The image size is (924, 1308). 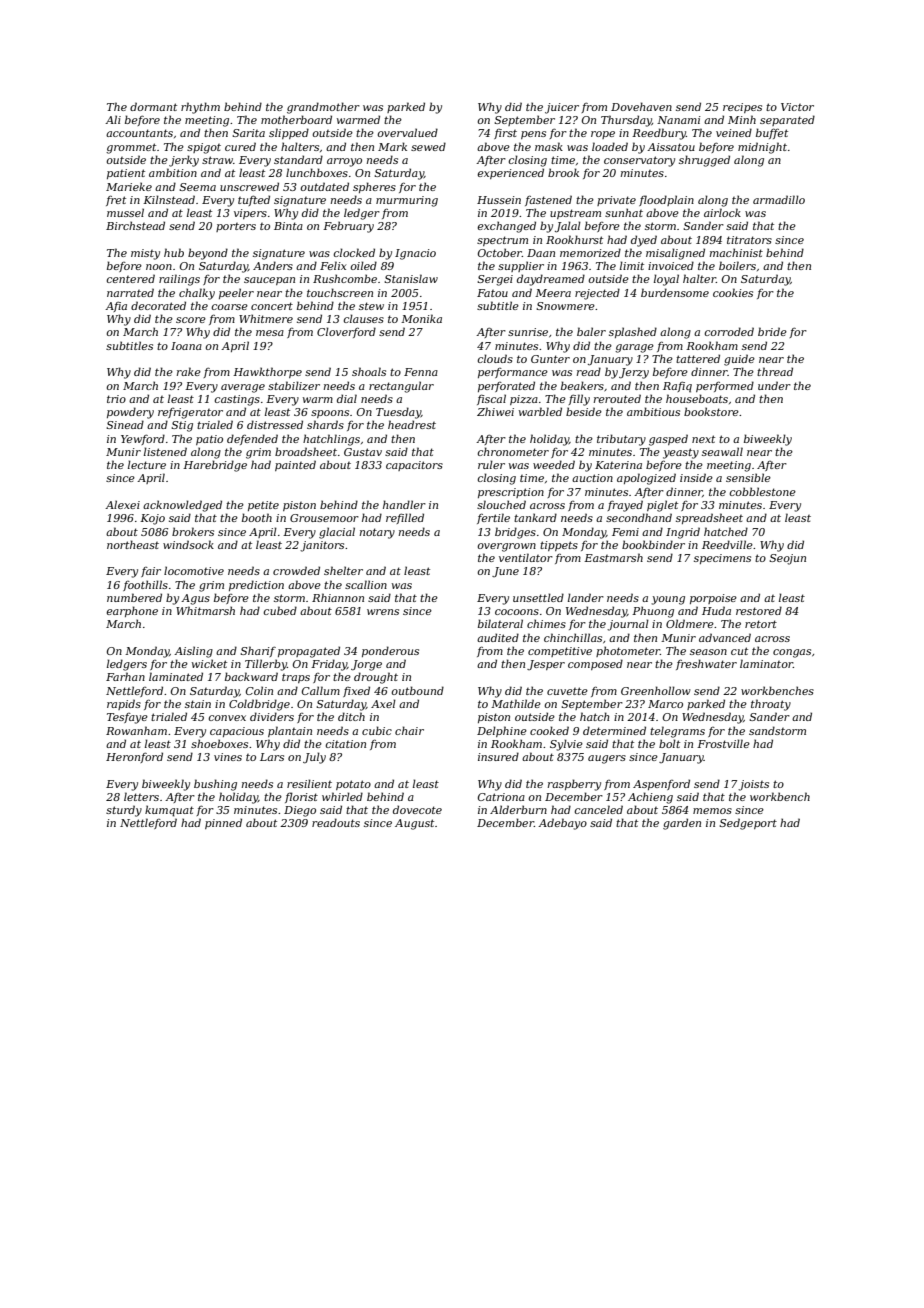 I want to click on Heronford, so click(x=134, y=757).
